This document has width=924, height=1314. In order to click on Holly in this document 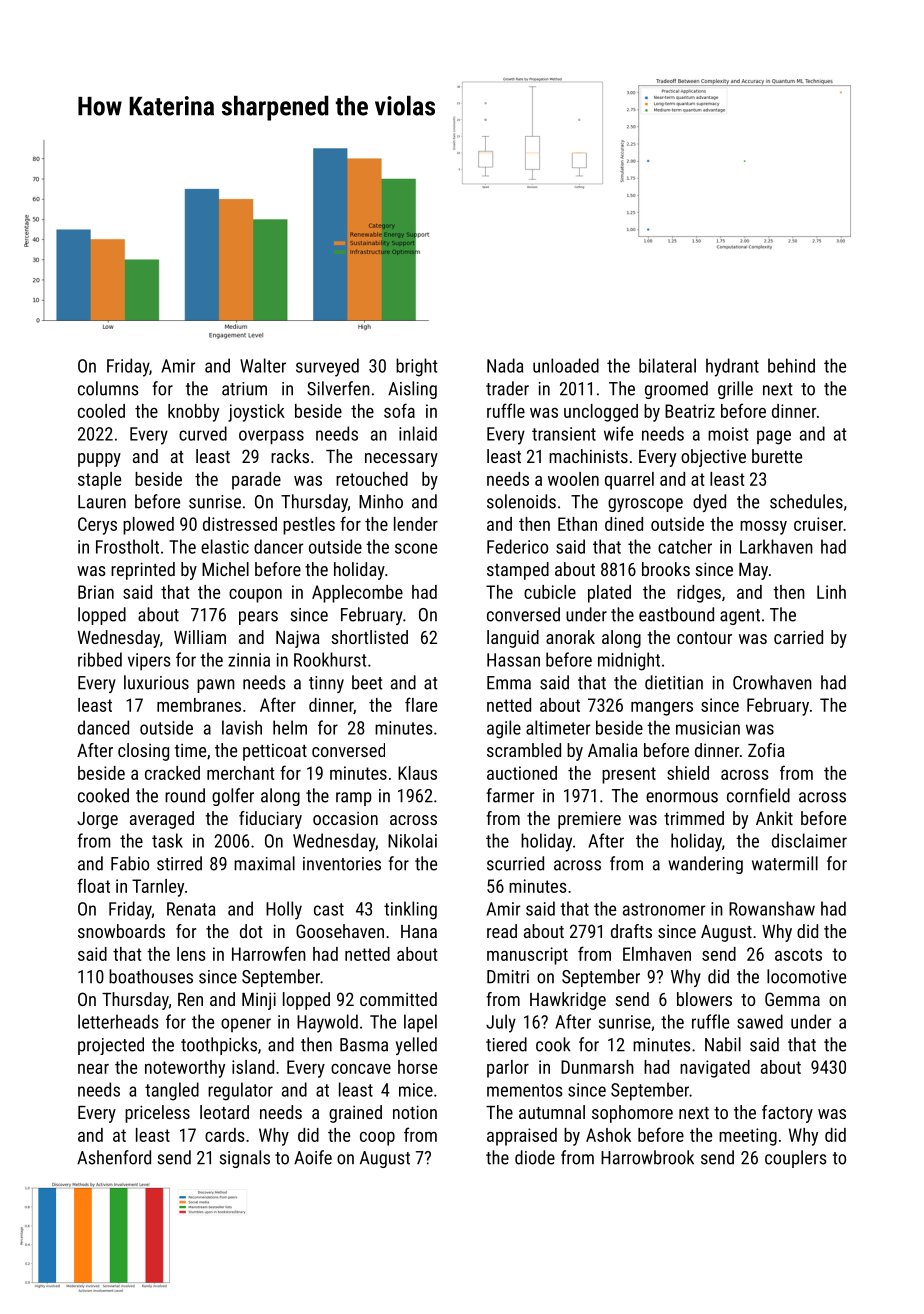, I will do `click(284, 910)`.
